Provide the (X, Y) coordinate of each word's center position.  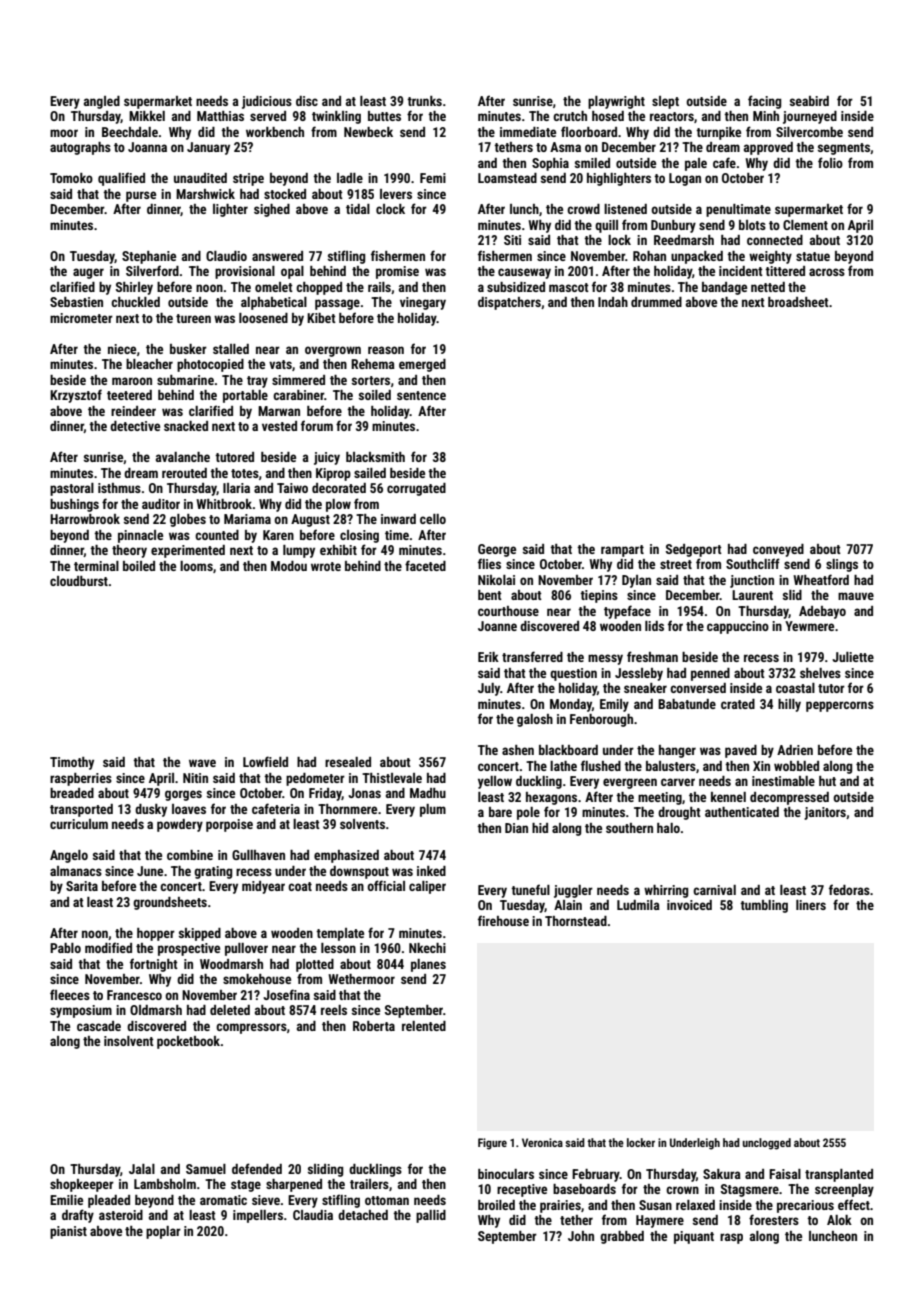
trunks (424, 101)
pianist (68, 1232)
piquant (694, 1237)
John (581, 1236)
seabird (809, 101)
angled (102, 102)
